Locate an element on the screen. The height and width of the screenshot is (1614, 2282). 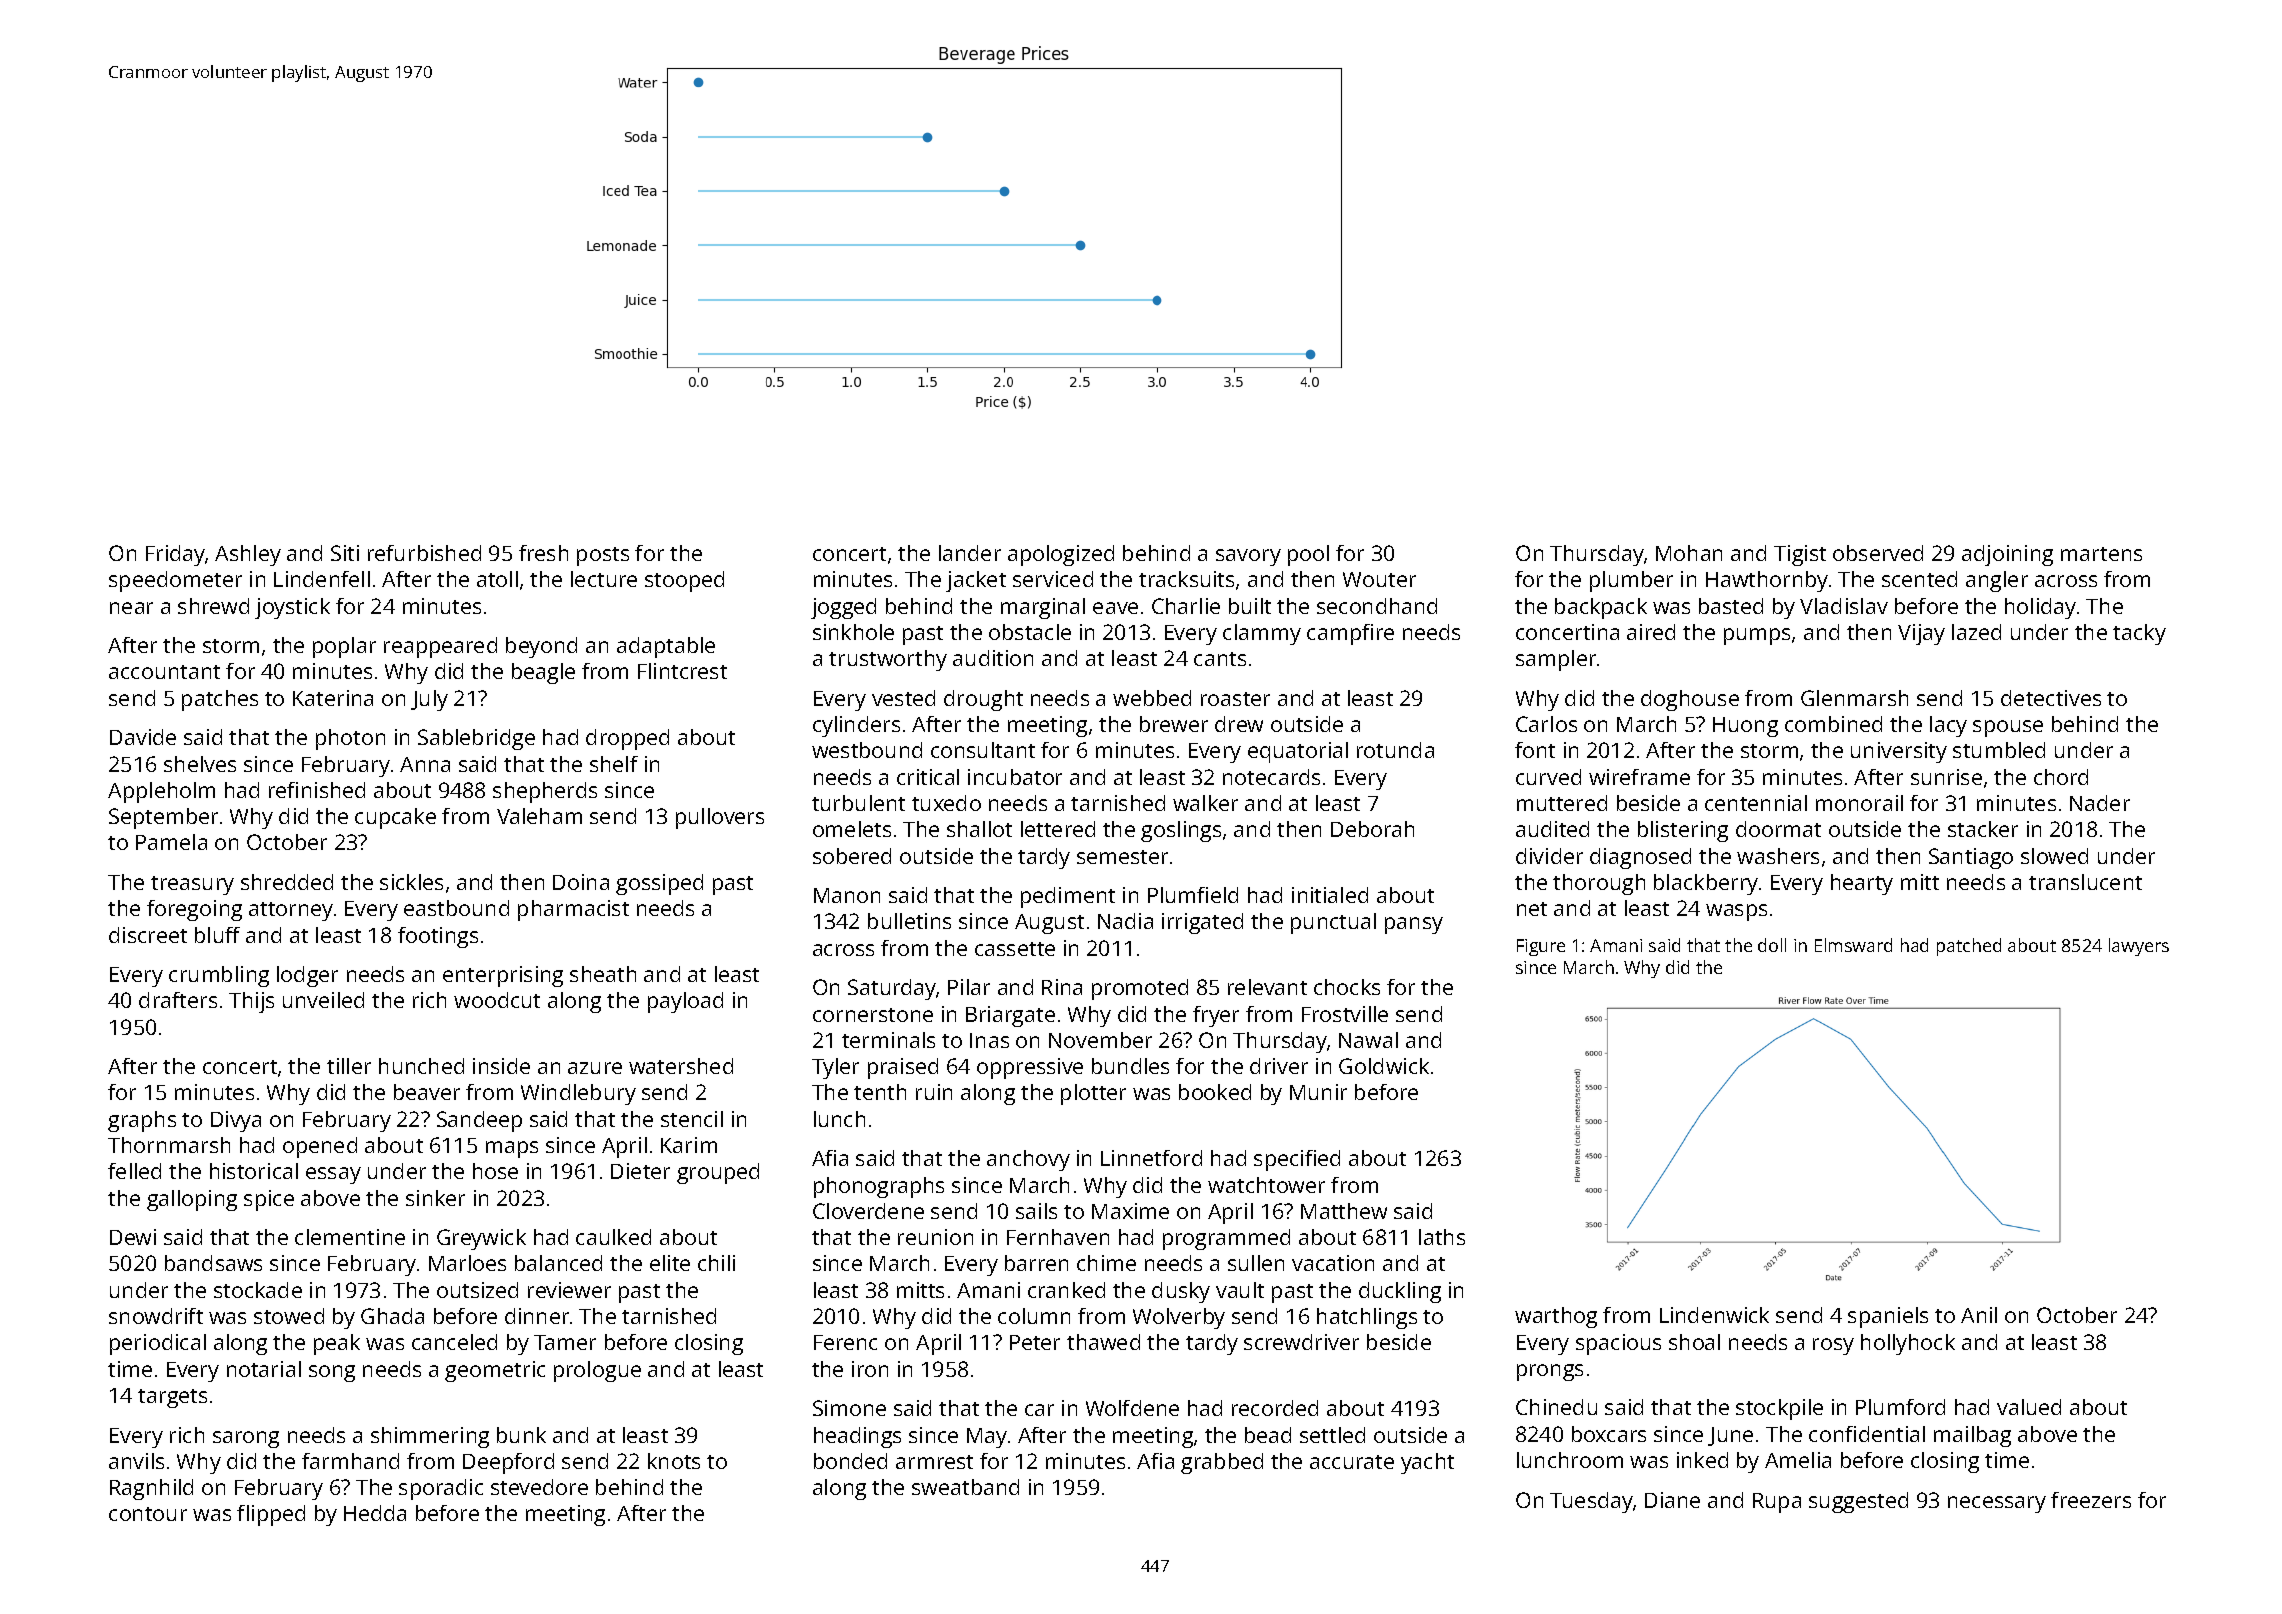
trustworthy is located at coordinates (888, 660).
